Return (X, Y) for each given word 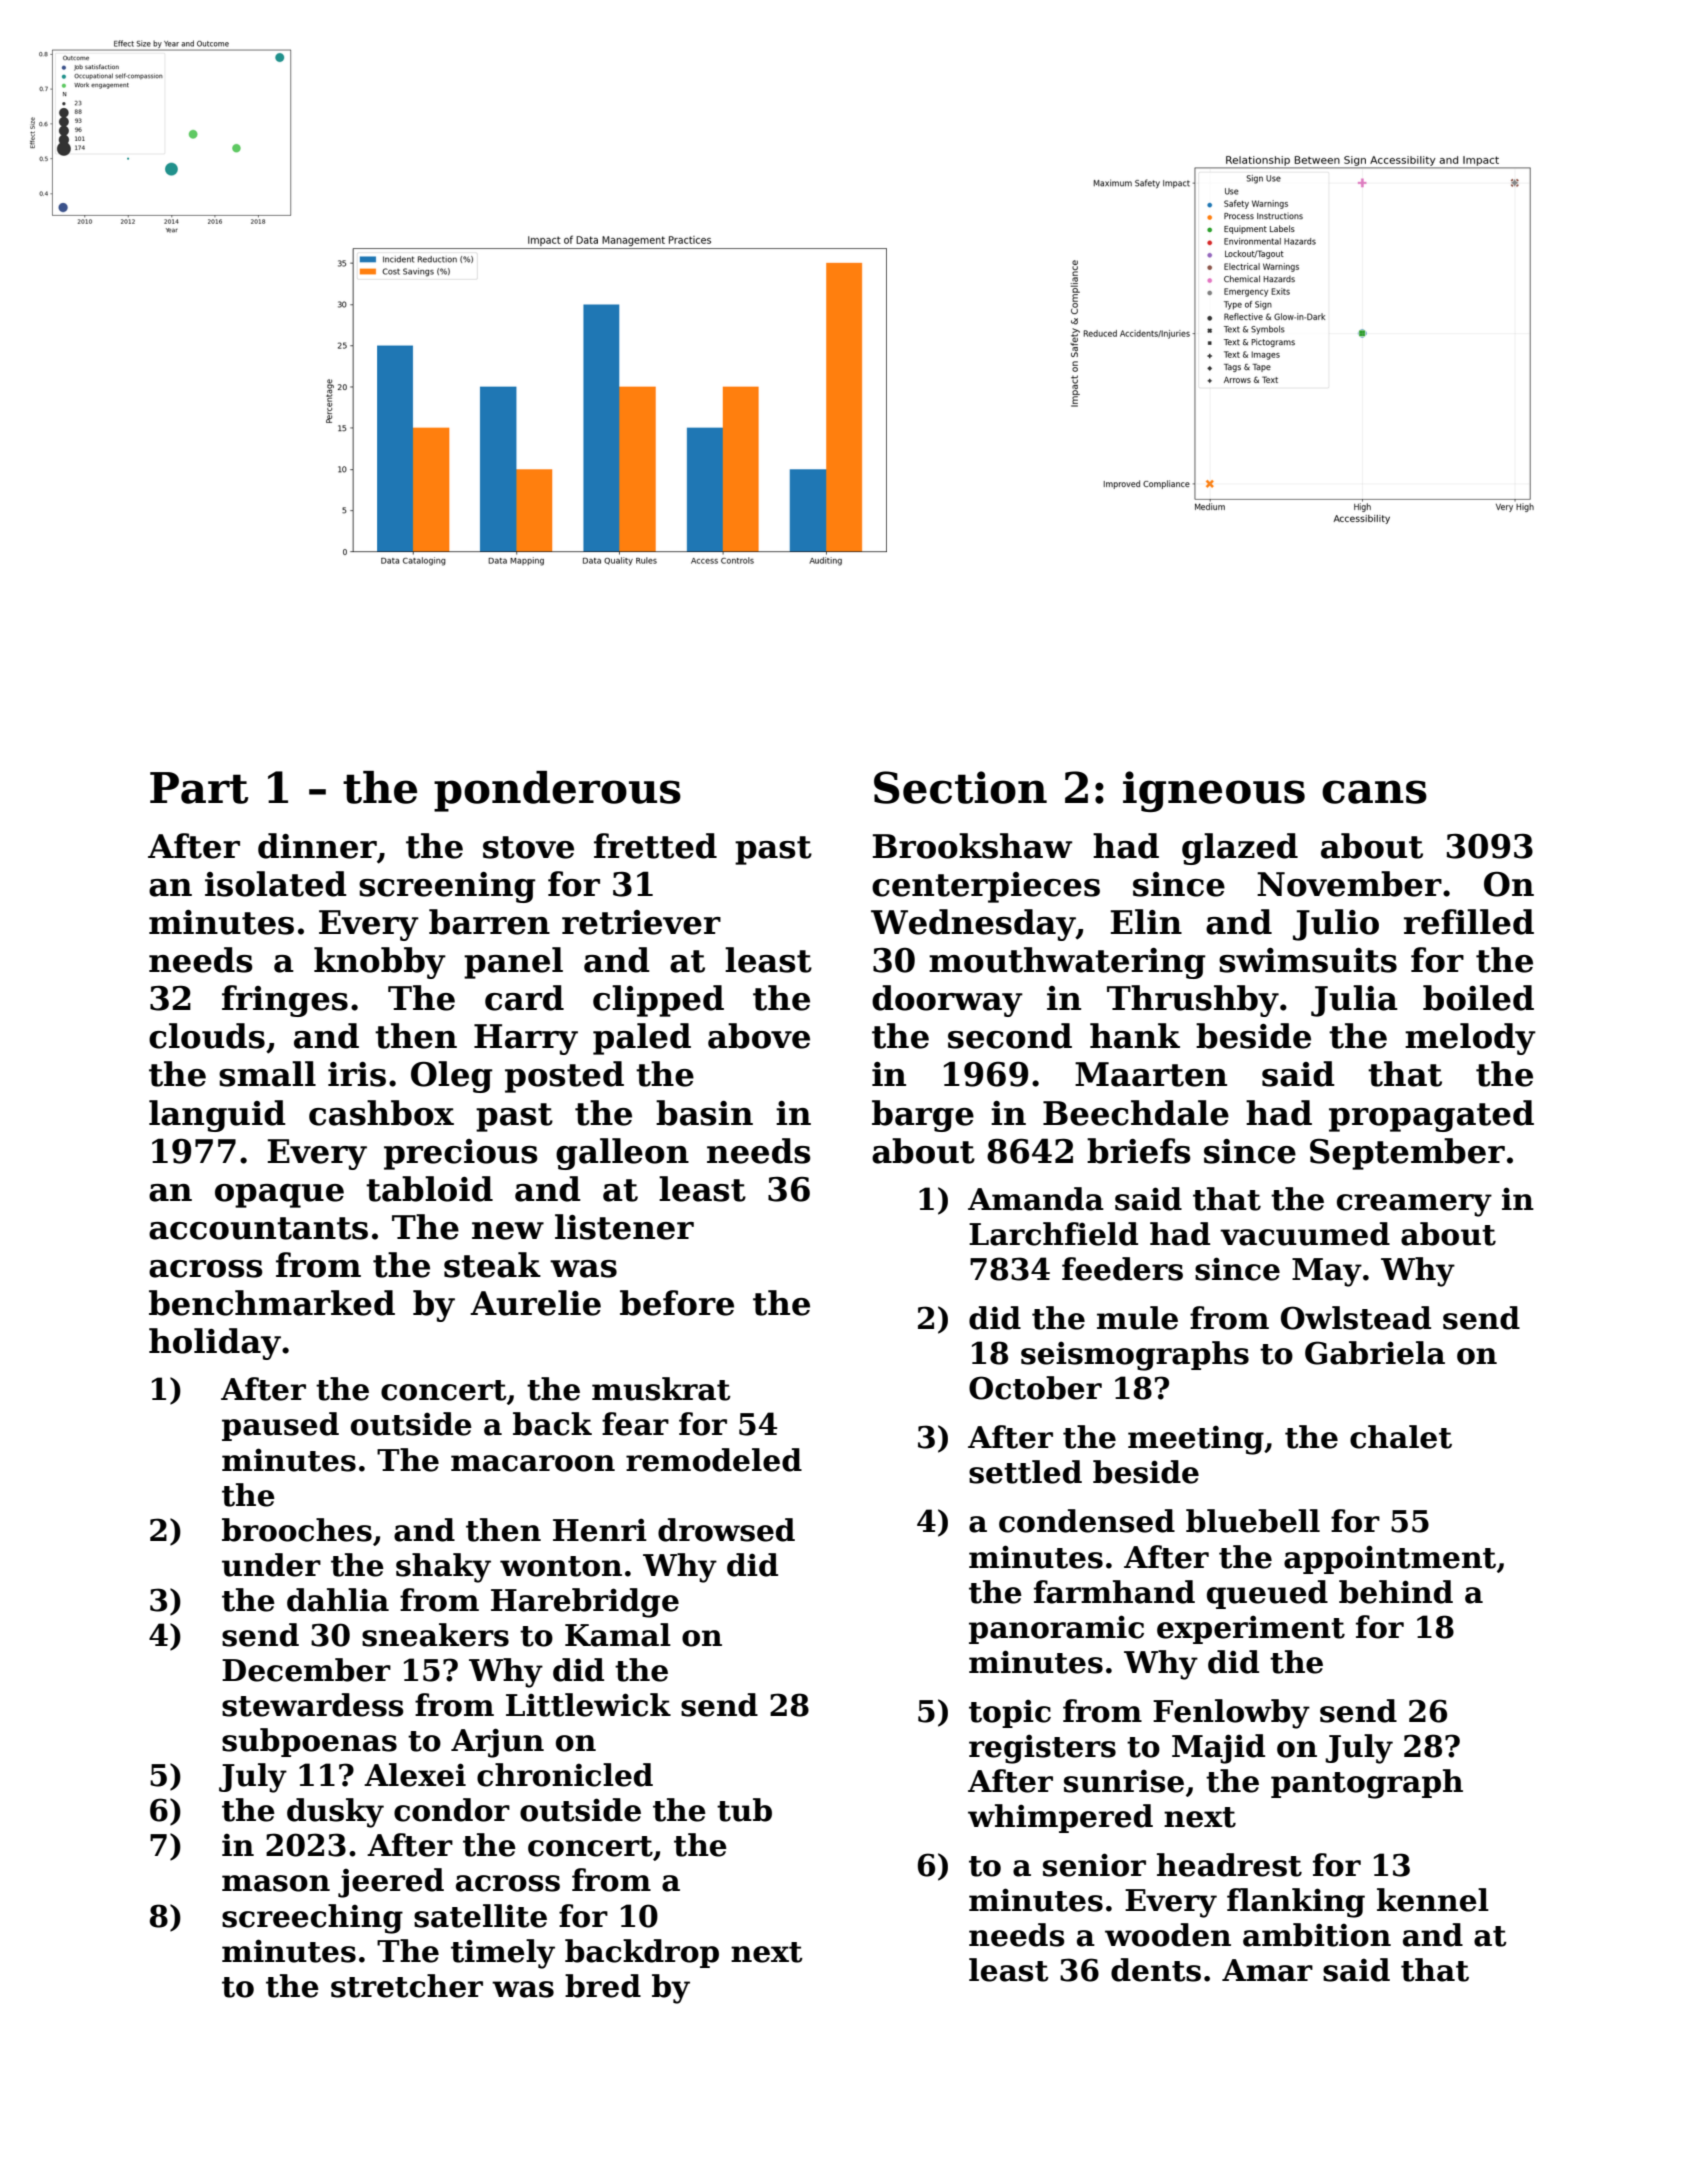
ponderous (557, 791)
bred (603, 1986)
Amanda (1036, 1199)
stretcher (407, 1986)
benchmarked (272, 1303)
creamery (1414, 1205)
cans (1374, 792)
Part (199, 788)
